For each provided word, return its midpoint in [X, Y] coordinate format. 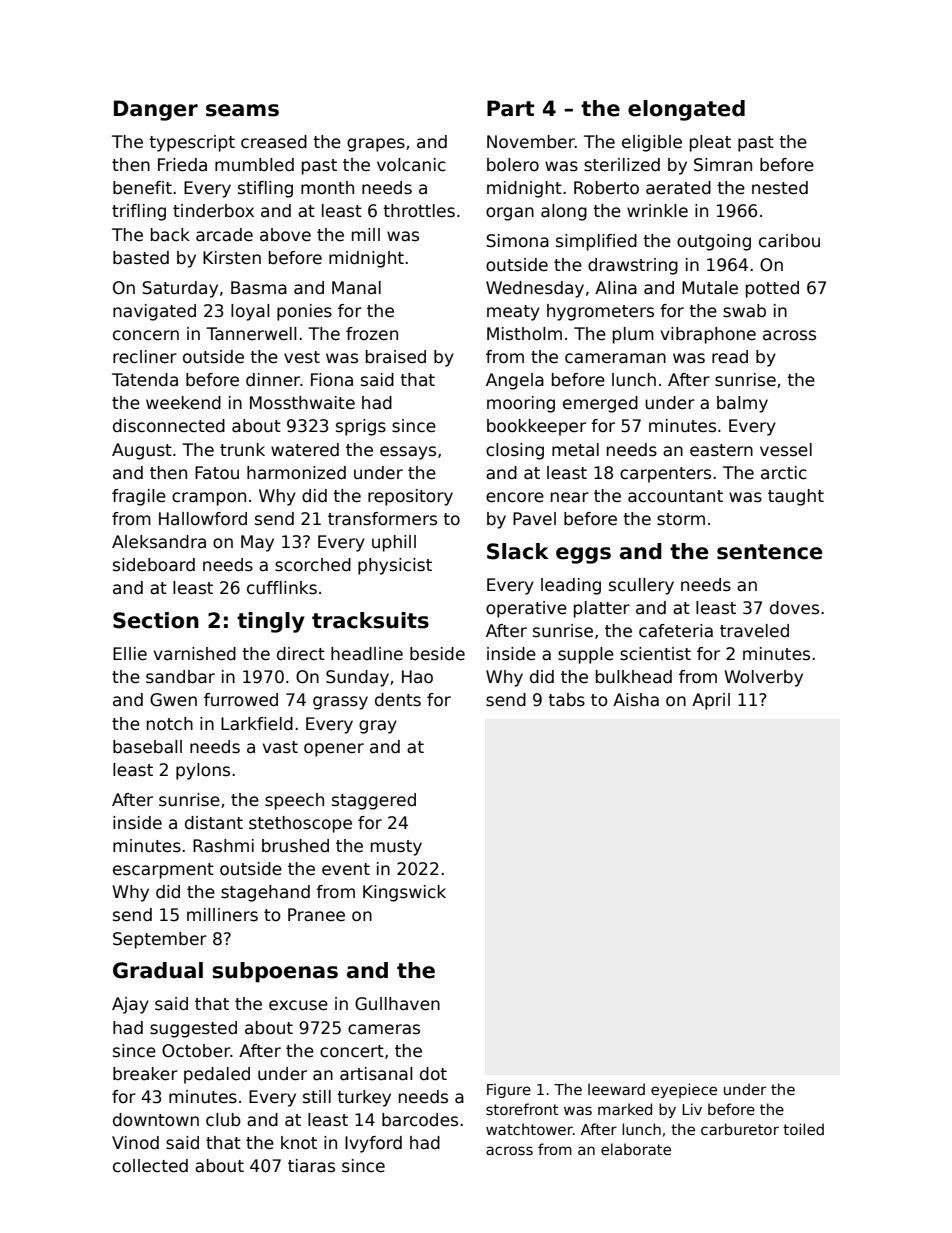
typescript [192, 143]
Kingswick [404, 893]
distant [214, 823]
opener [334, 750]
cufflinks [282, 588]
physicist [395, 566]
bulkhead [634, 677]
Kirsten [232, 258]
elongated [686, 110]
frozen [372, 334]
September [160, 940]
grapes [376, 145]
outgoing [714, 242]
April [711, 701]
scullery [641, 586]
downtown [156, 1120]
